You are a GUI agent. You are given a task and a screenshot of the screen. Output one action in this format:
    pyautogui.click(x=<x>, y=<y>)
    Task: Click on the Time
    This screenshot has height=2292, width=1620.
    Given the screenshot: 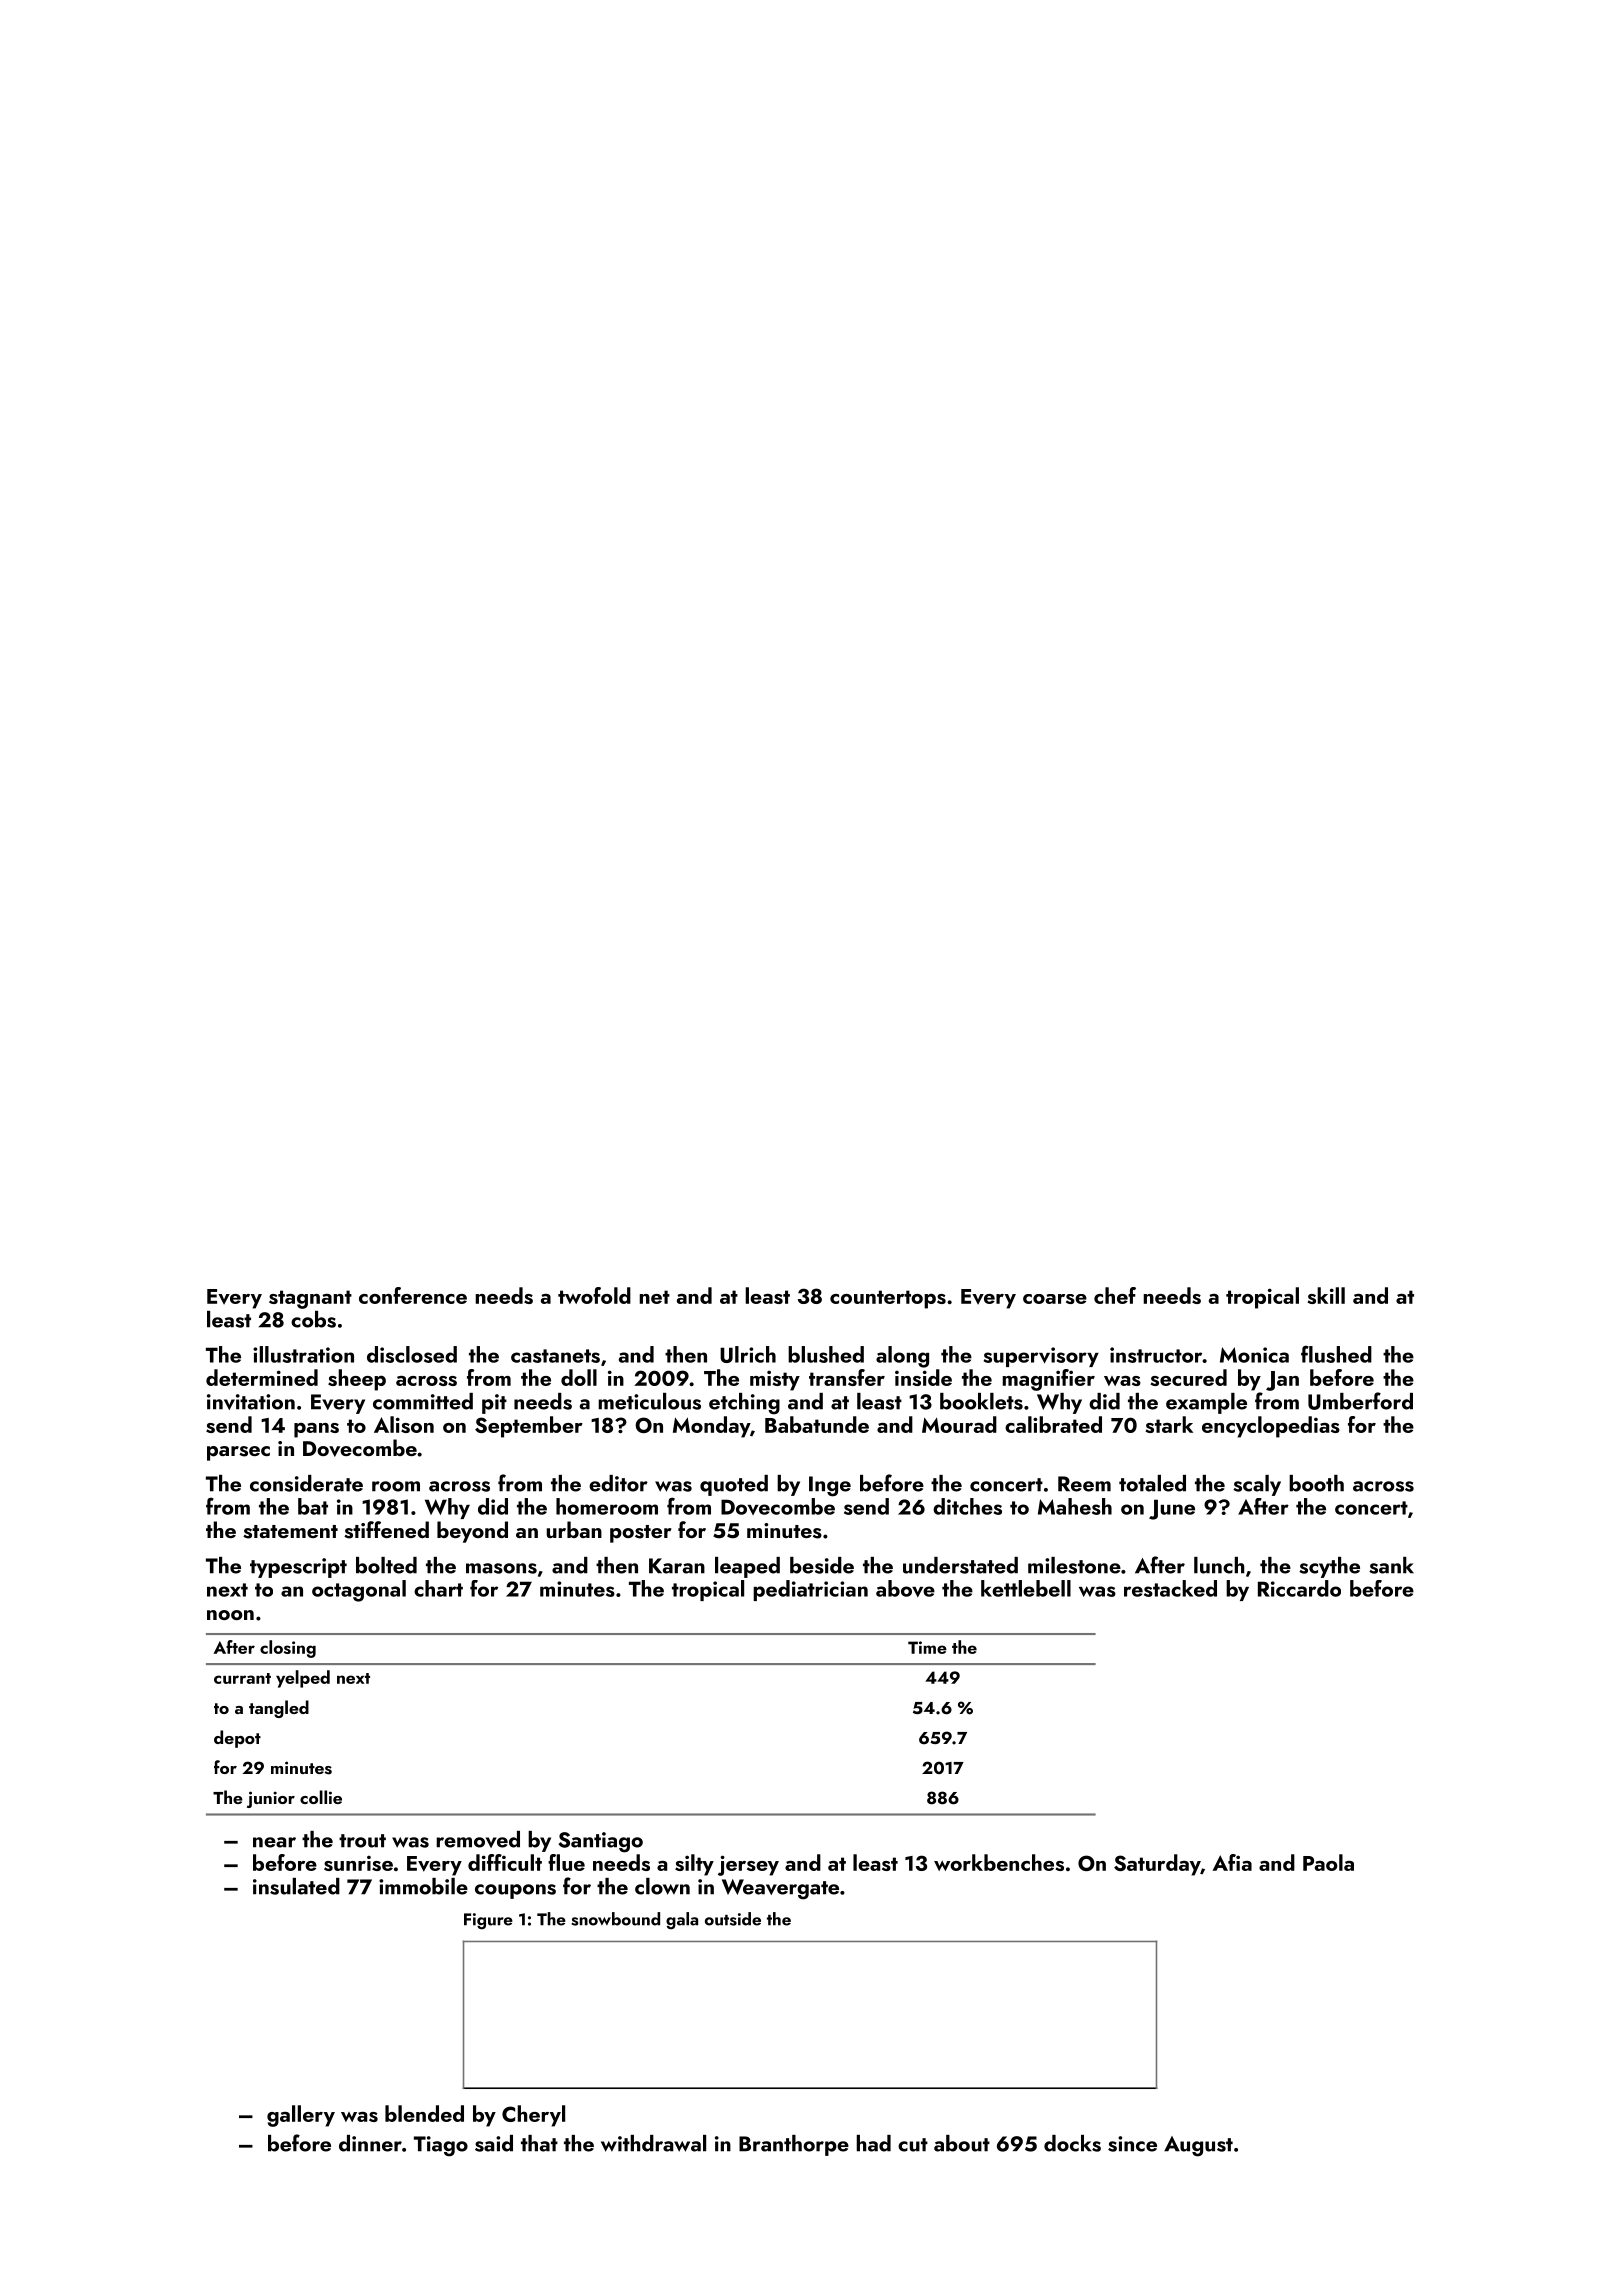 What is the action you would take?
    pyautogui.click(x=927, y=1647)
